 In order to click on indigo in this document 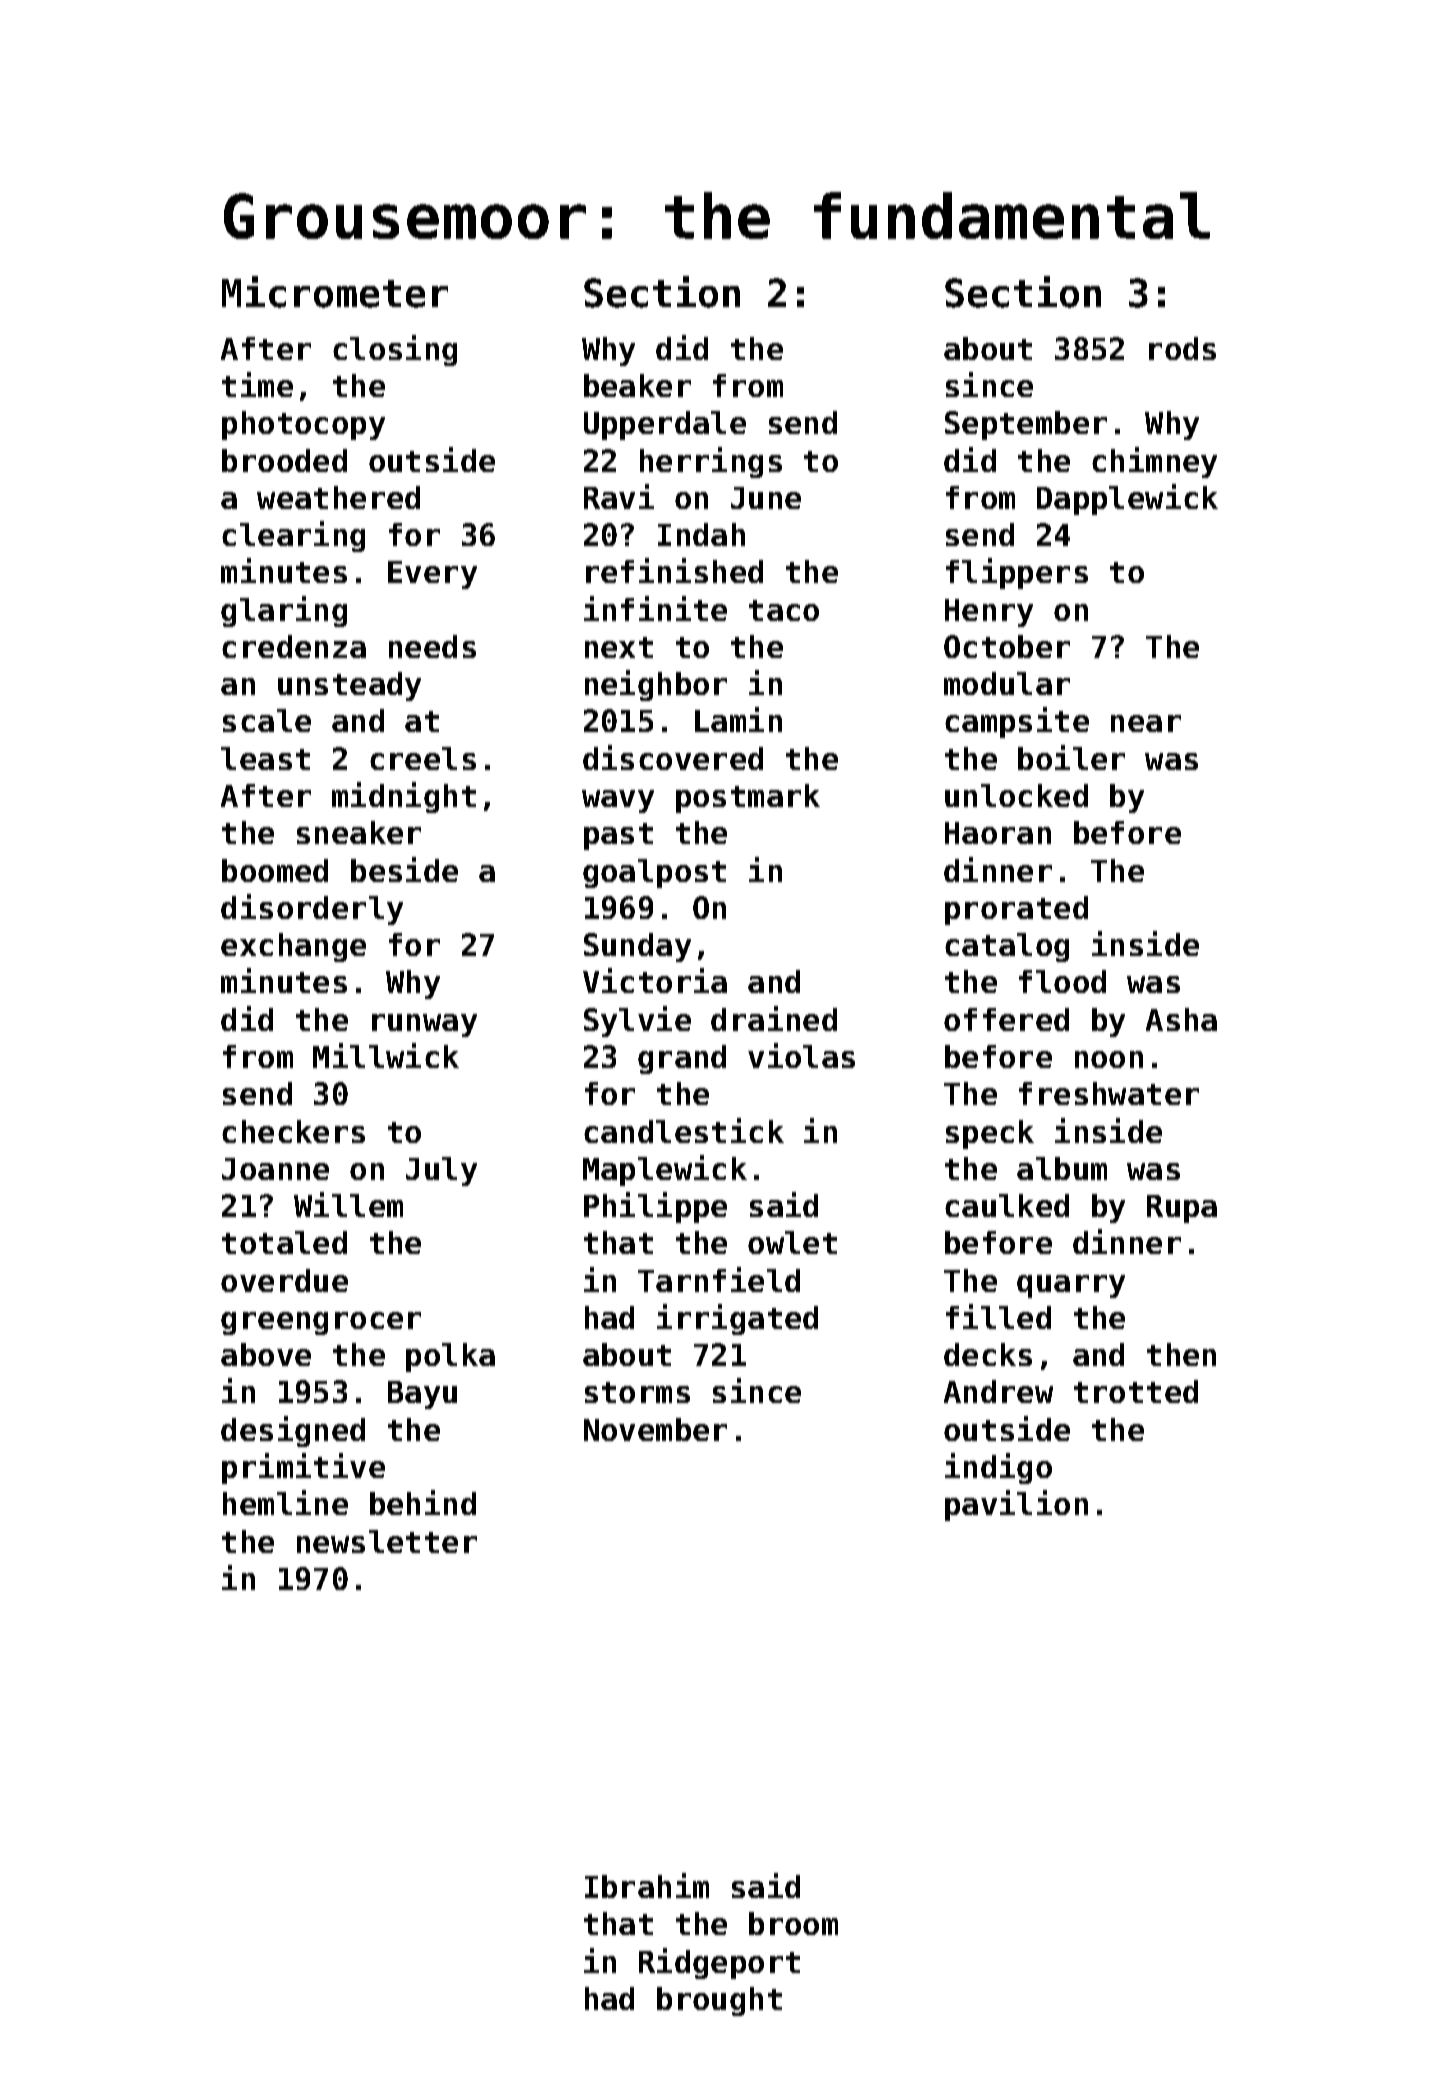, I will do `click(998, 1468)`.
